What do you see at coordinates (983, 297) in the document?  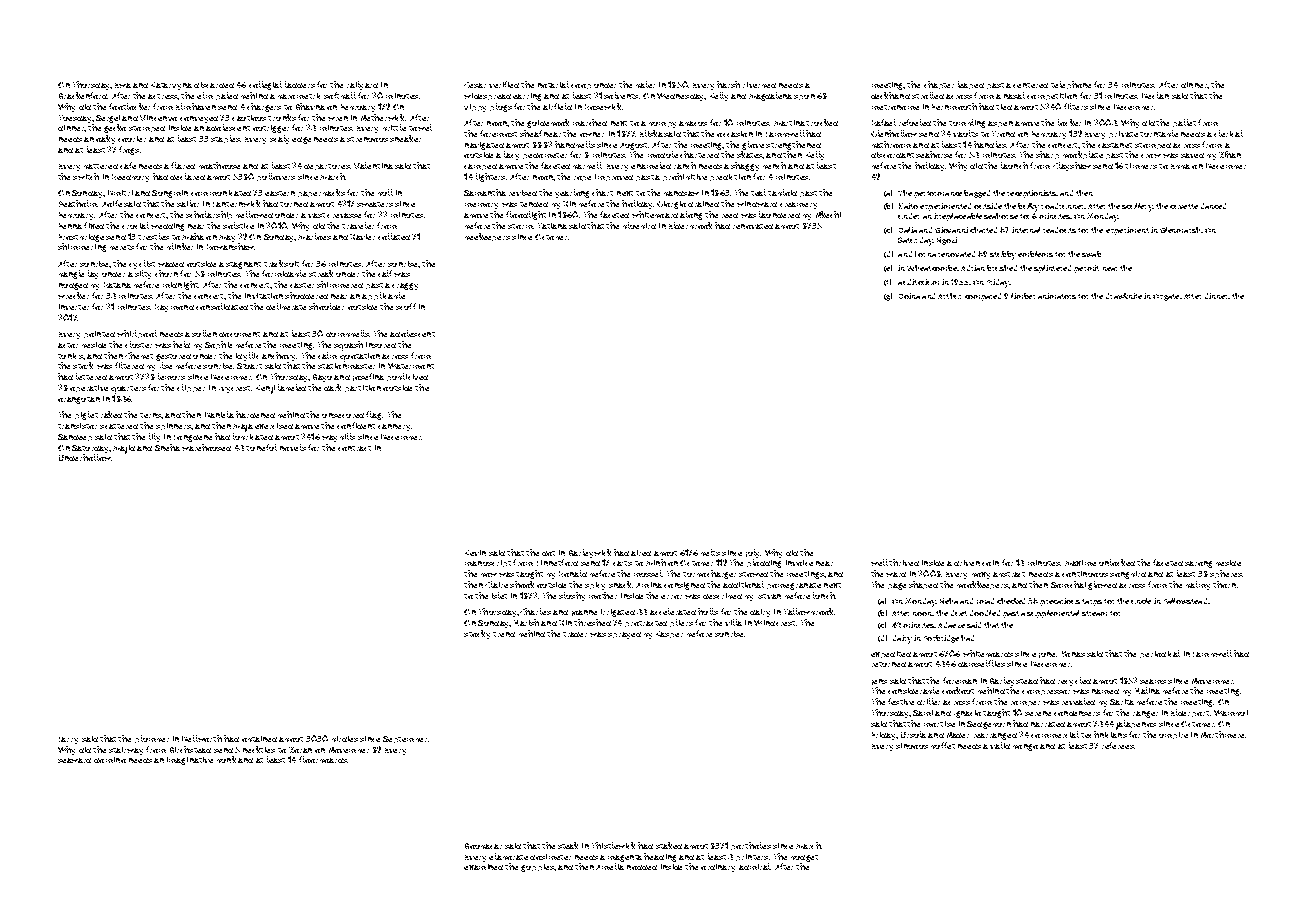 I see `compared` at bounding box center [983, 297].
